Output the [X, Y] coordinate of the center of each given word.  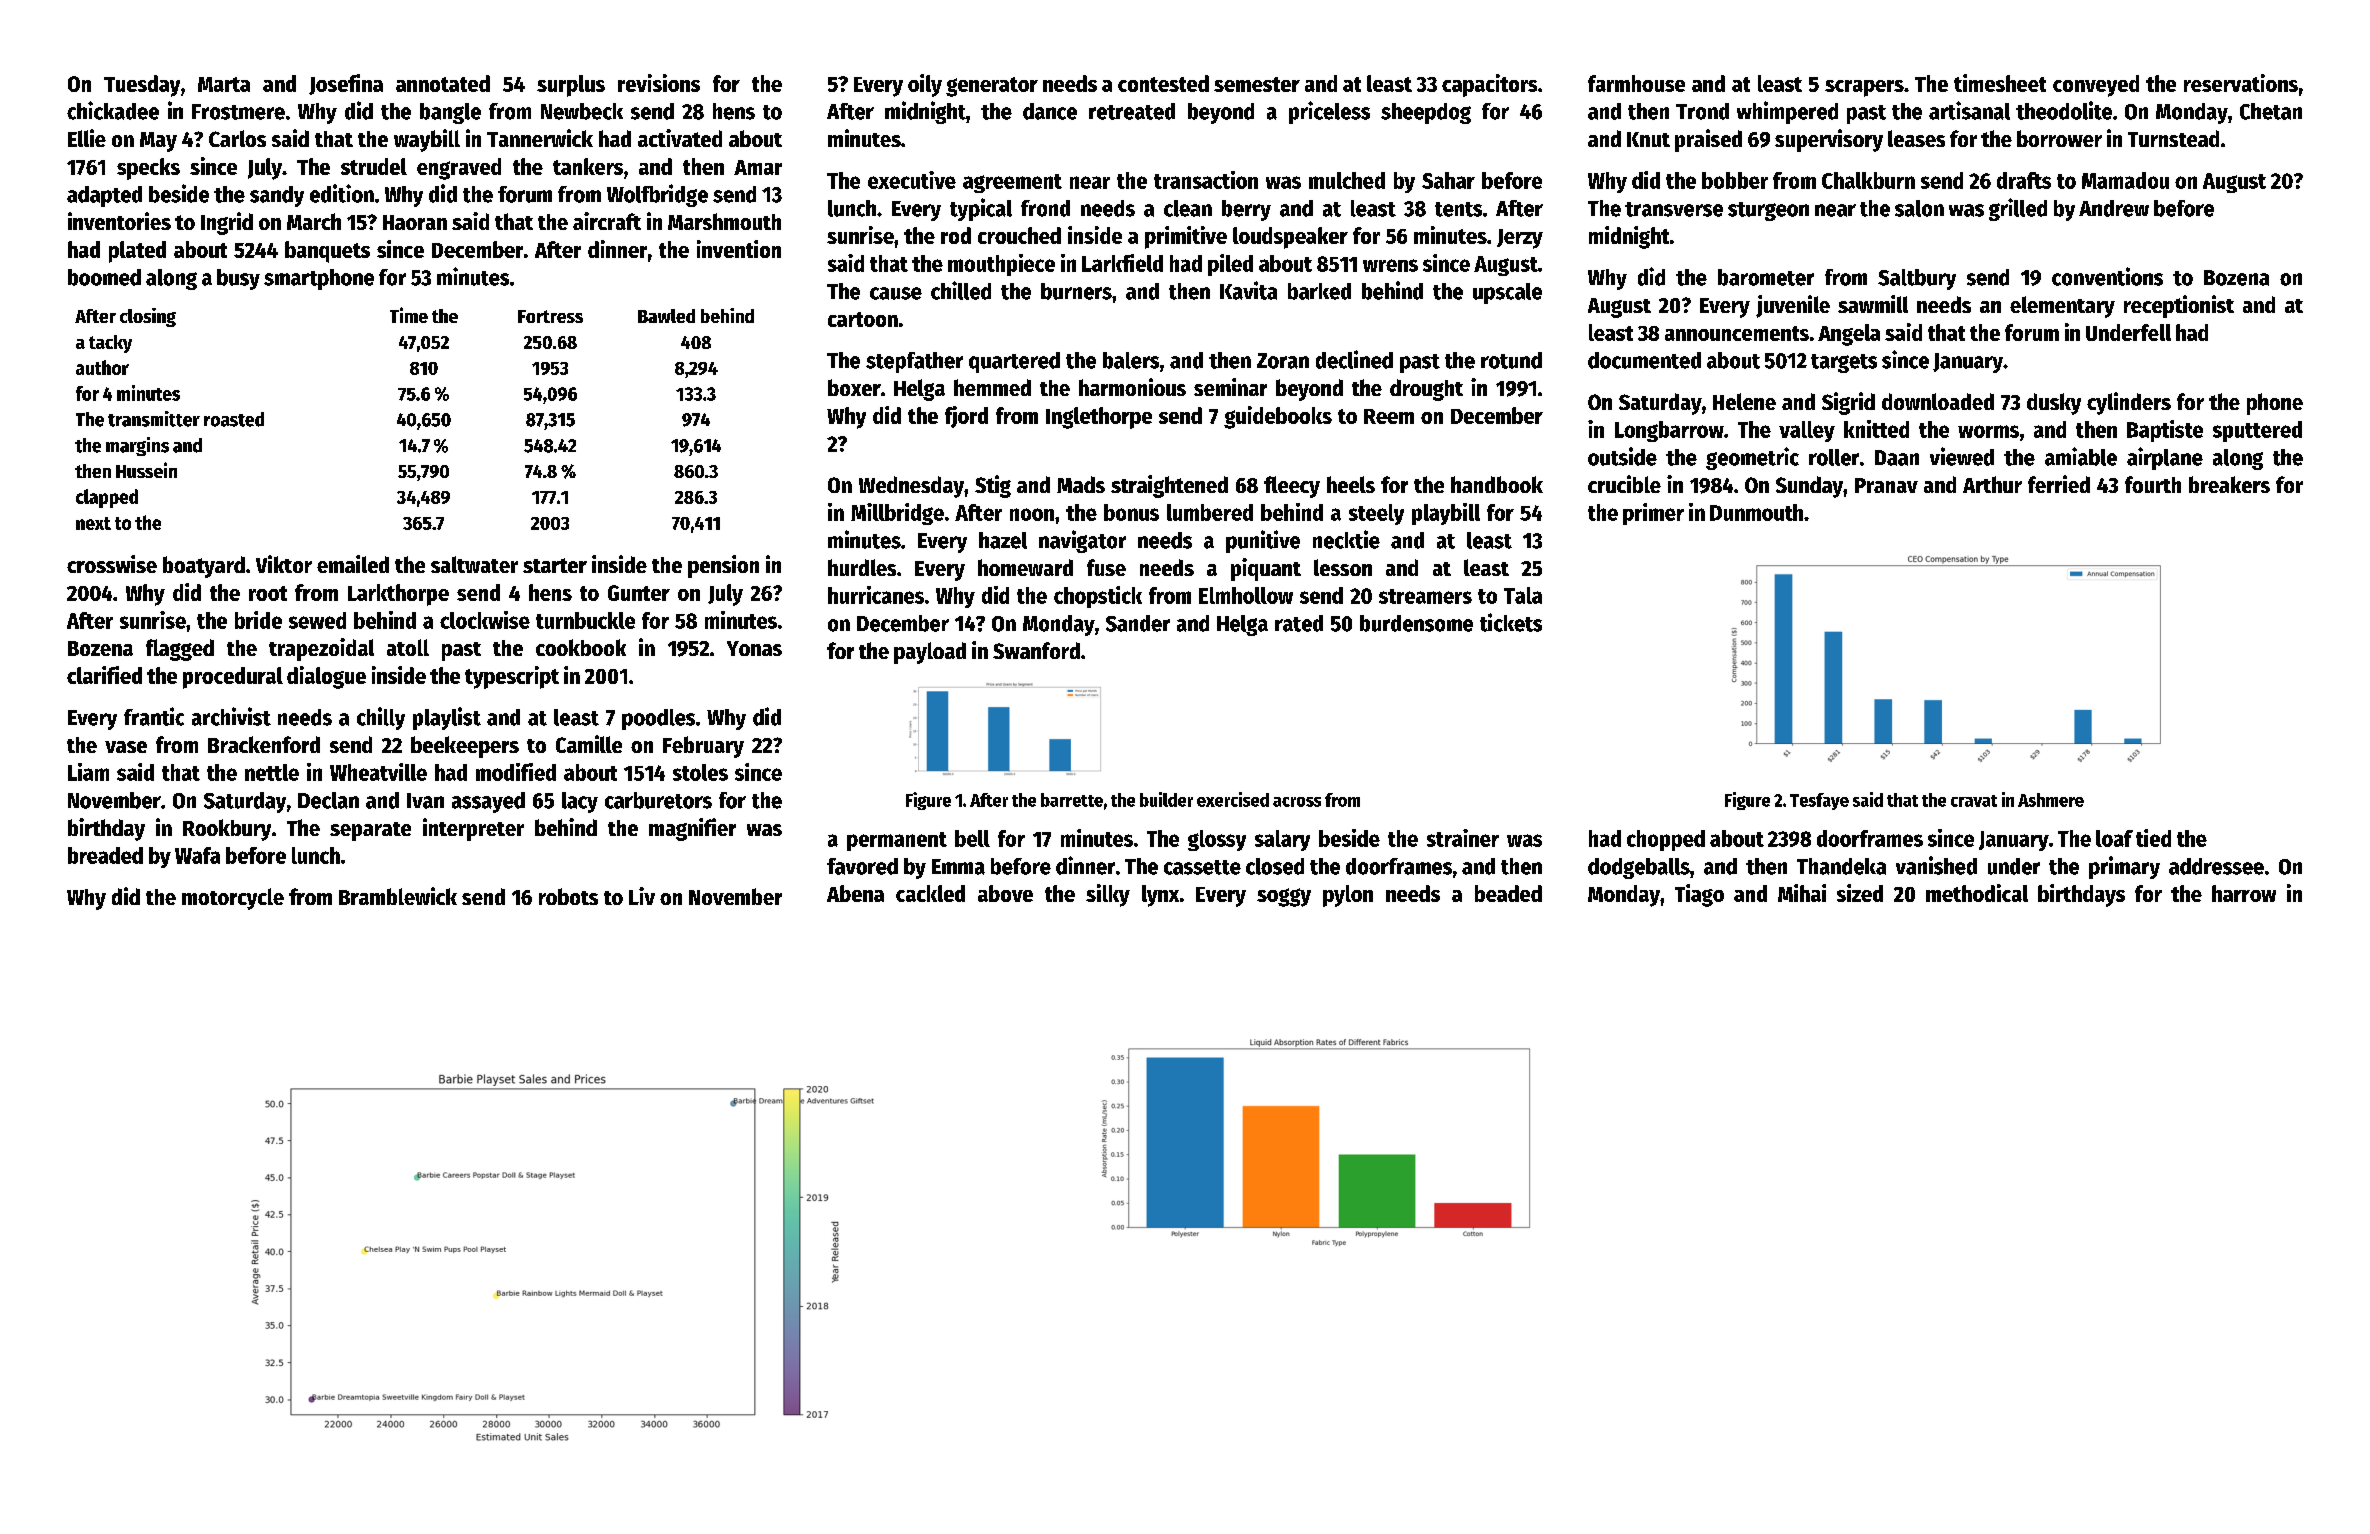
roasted [234, 419]
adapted [104, 196]
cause [896, 293]
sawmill [1873, 304]
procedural [233, 678]
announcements [1737, 333]
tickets [1511, 622]
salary [1282, 840]
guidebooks [1278, 417]
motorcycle [233, 899]
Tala [1523, 595]
